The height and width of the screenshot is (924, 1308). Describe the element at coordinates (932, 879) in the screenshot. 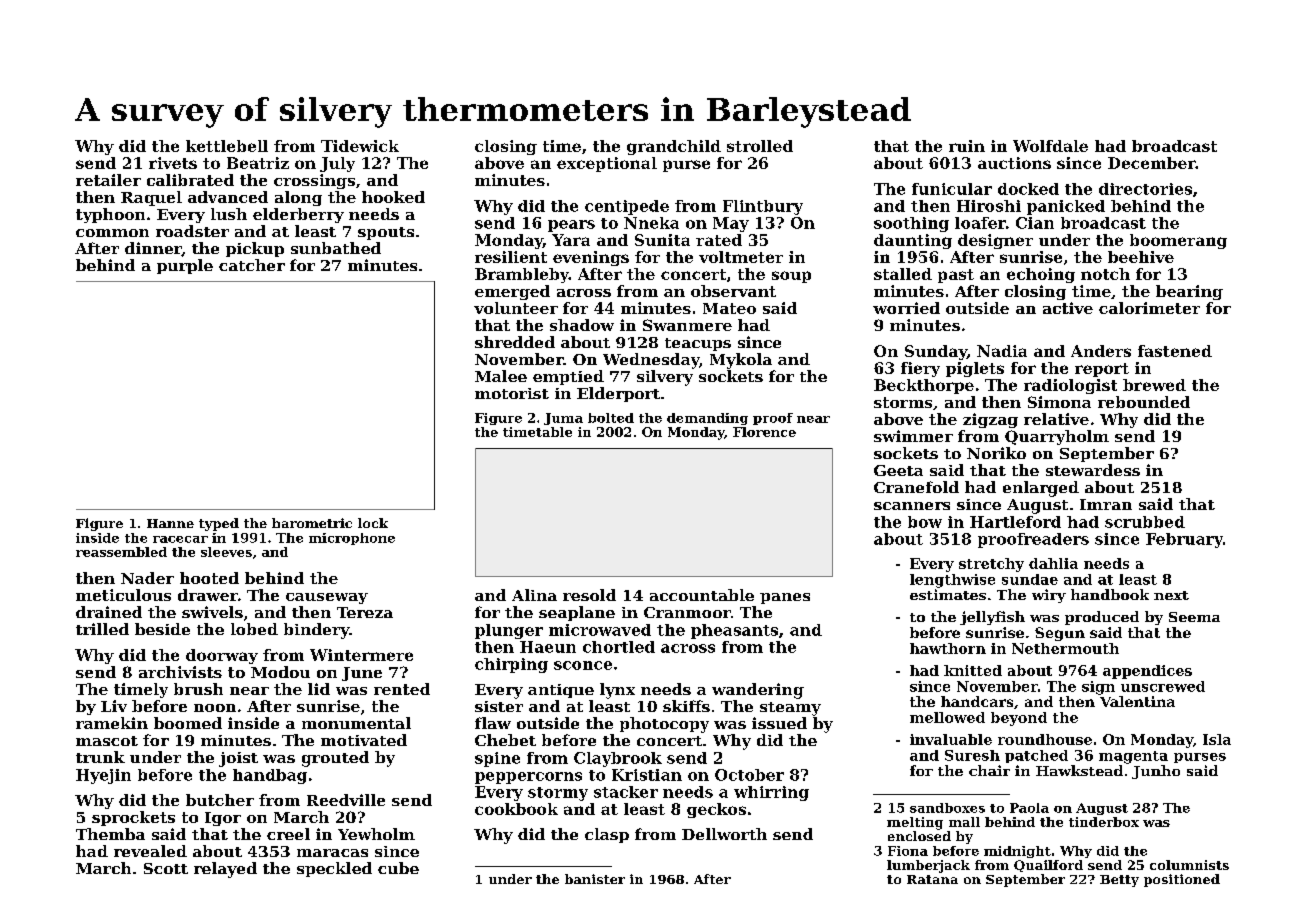

I see `Ratana` at that location.
